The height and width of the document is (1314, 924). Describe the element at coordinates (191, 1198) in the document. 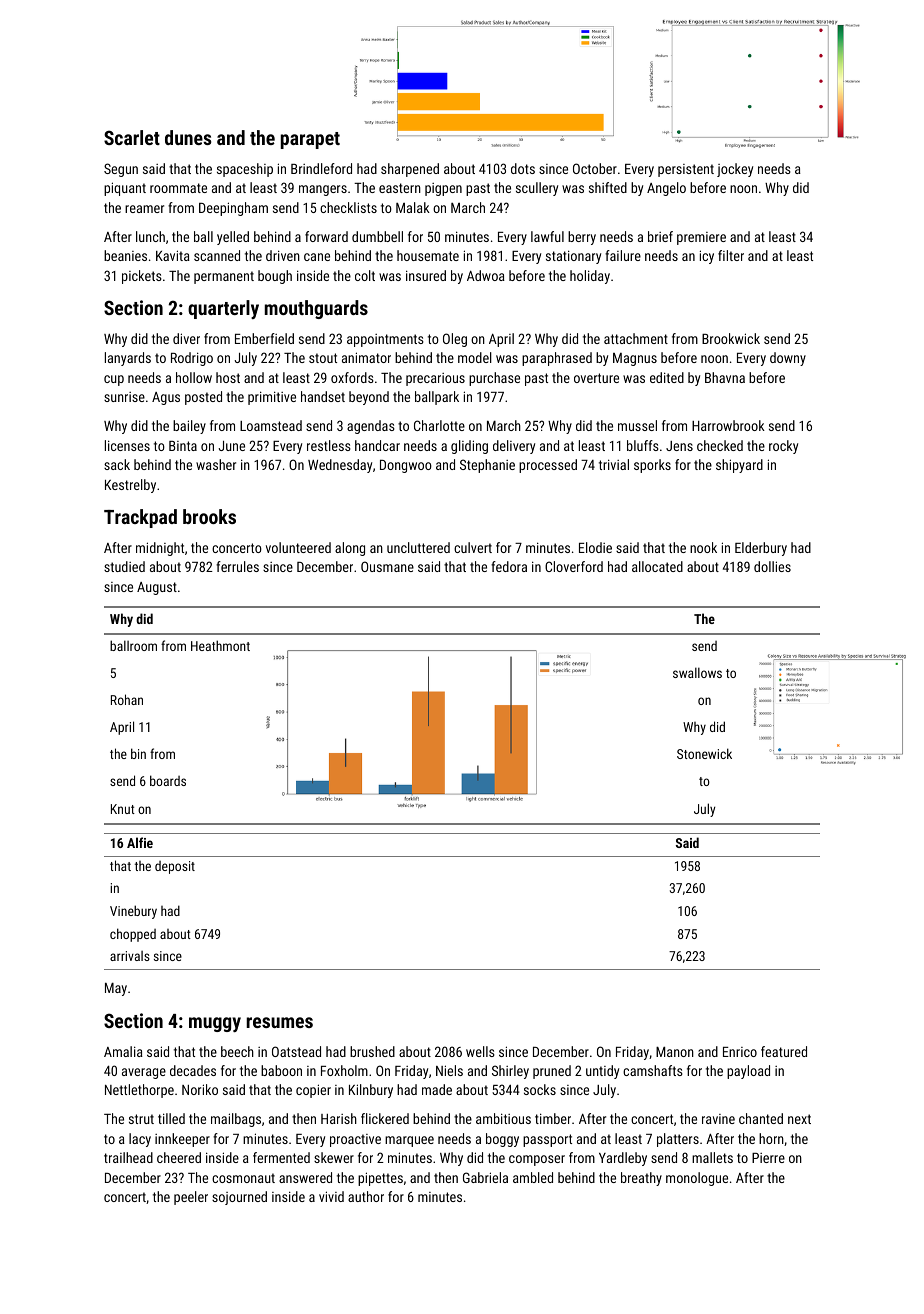

I see `peeler` at that location.
